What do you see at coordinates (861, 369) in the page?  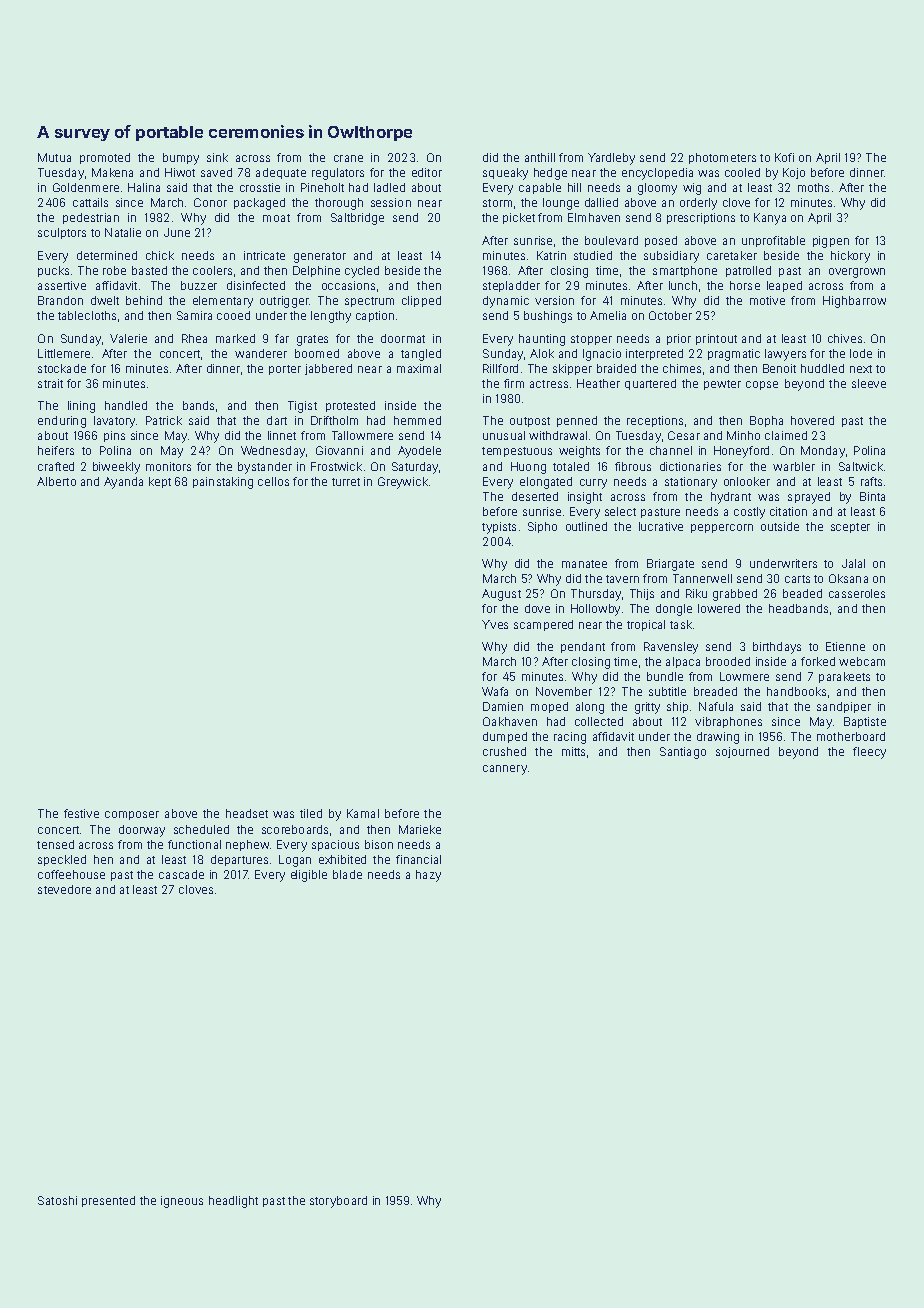 I see `next` at bounding box center [861, 369].
